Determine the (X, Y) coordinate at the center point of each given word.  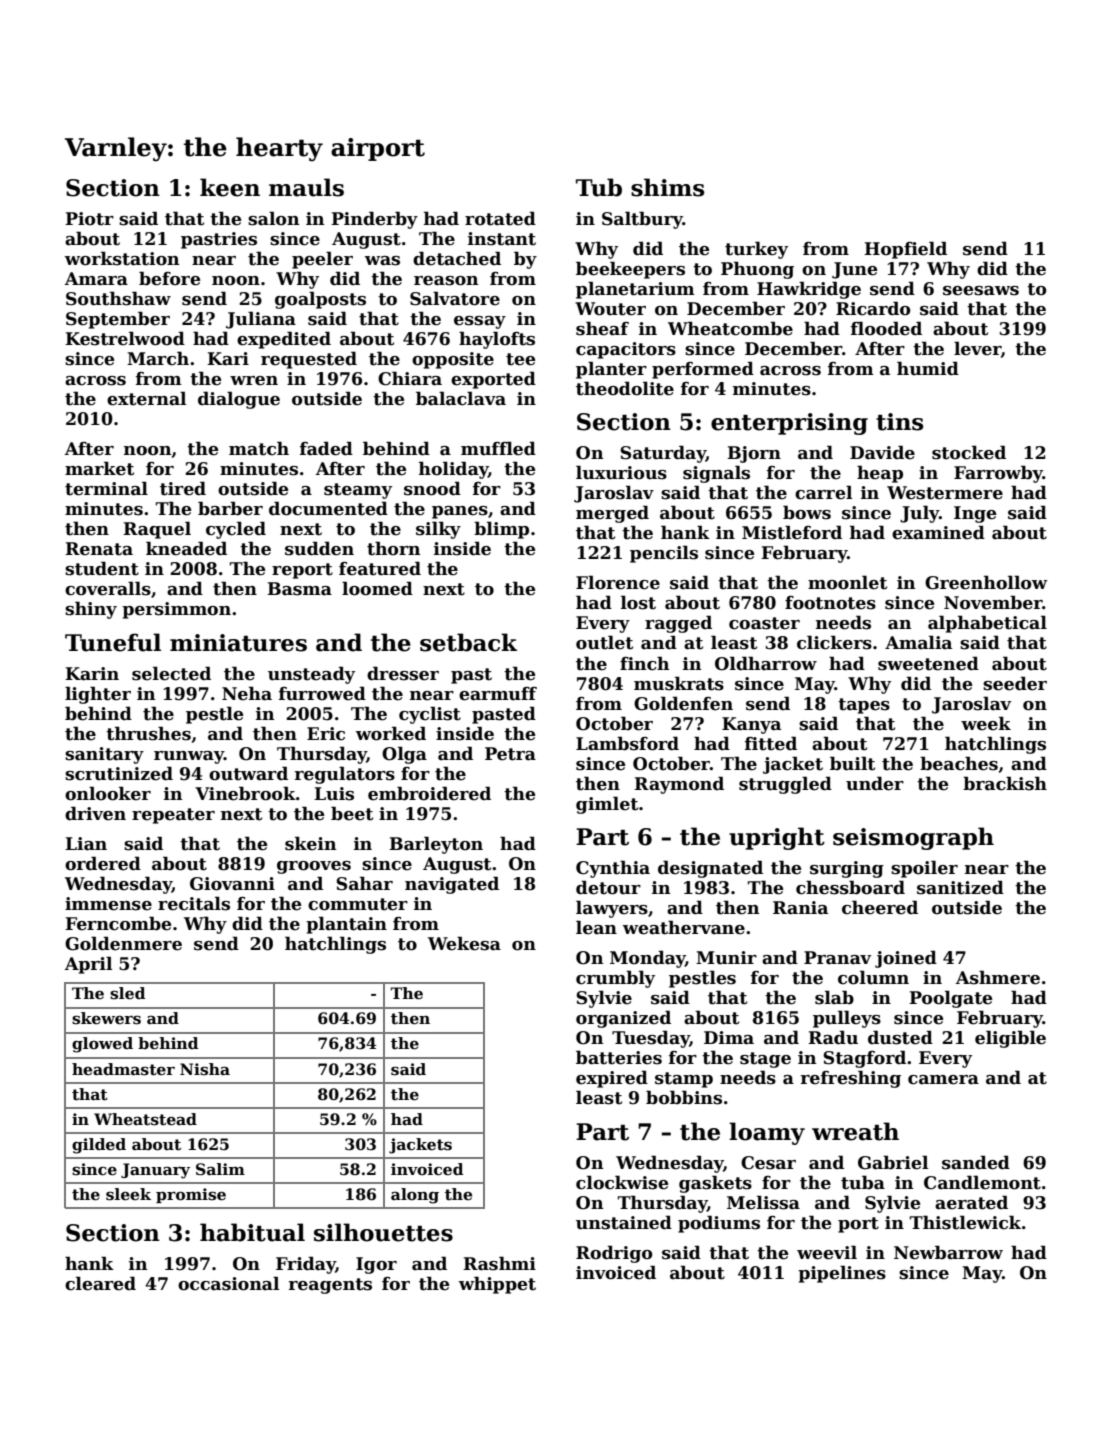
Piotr (89, 219)
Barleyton (436, 845)
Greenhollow (986, 582)
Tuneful (113, 642)
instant (502, 239)
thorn (394, 548)
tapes (864, 706)
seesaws (981, 291)
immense (108, 904)
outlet (604, 642)
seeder (1015, 683)
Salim (220, 1169)
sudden (319, 548)
